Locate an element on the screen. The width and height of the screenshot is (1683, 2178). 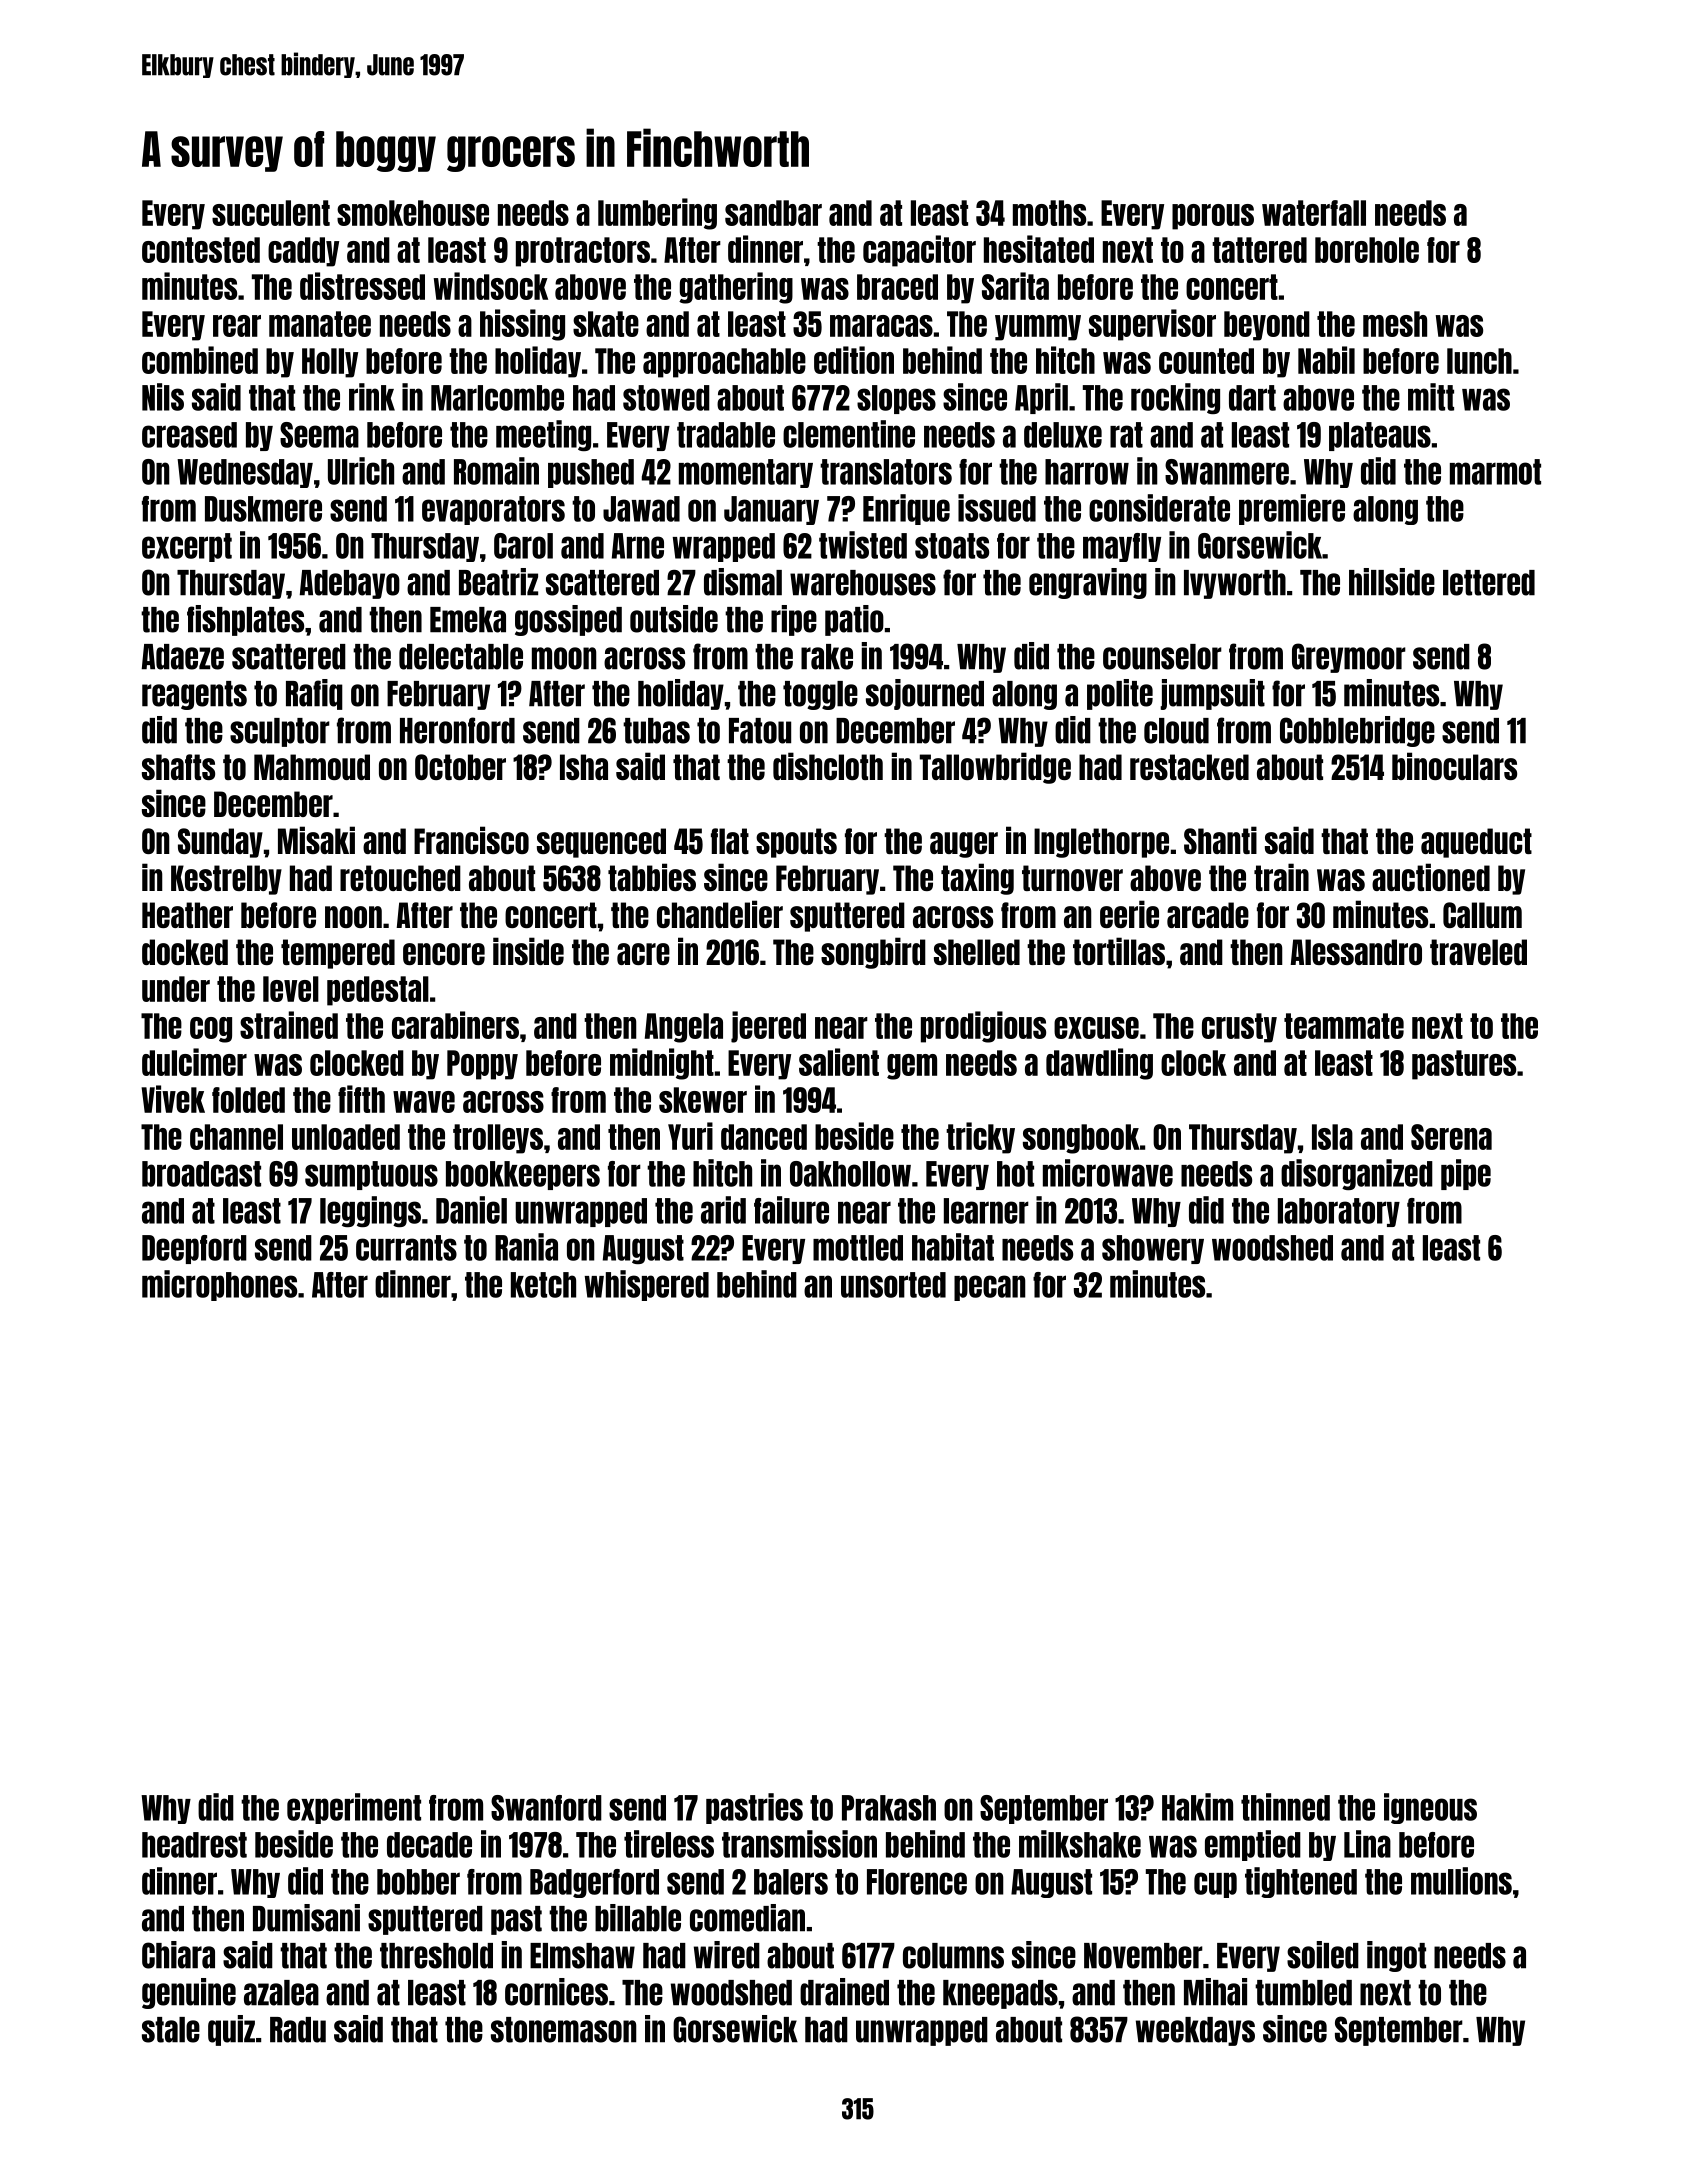
quiz is located at coordinates (231, 2030).
